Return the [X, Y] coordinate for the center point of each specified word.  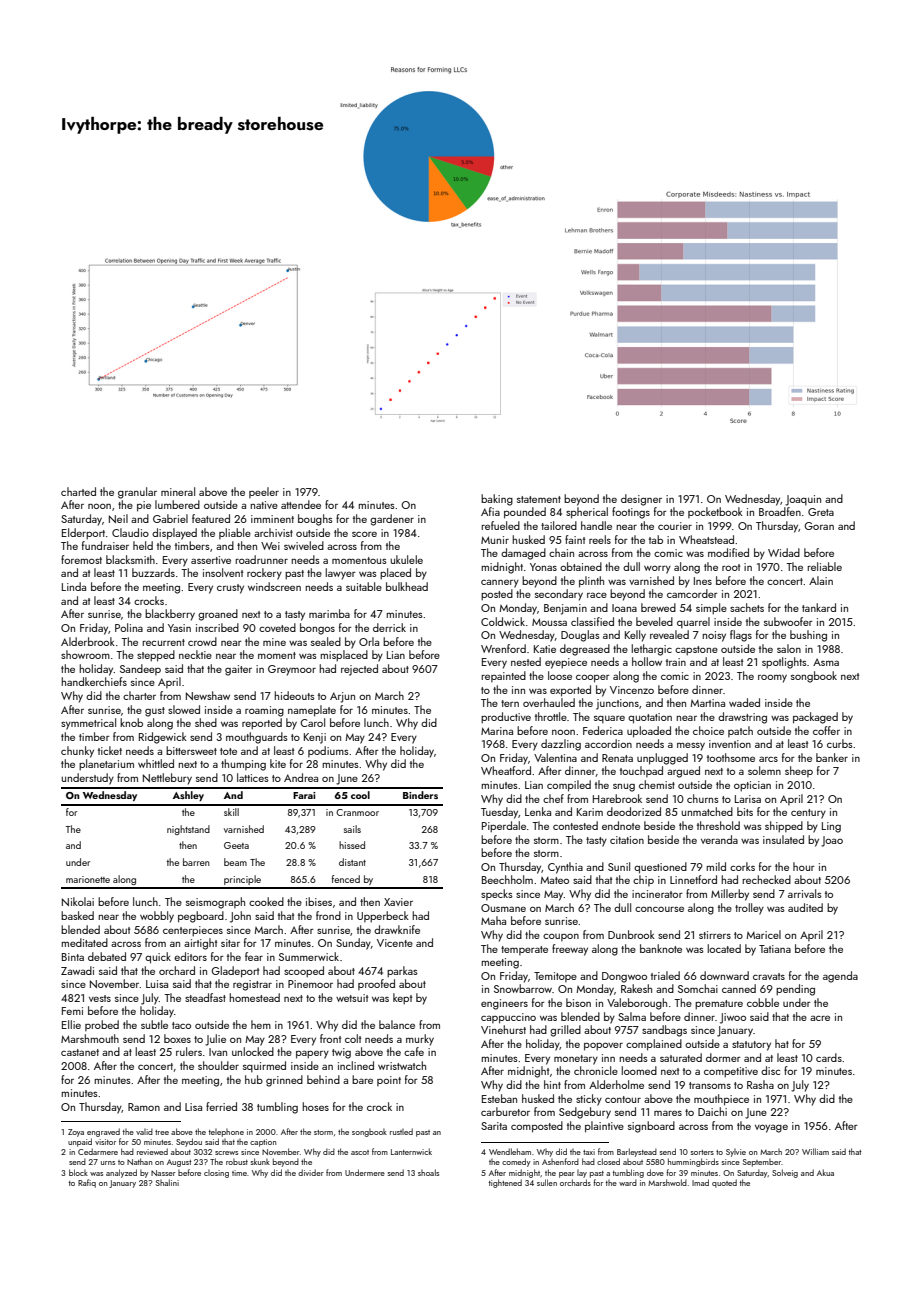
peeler [264, 492]
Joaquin [803, 500]
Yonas [543, 567]
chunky [77, 752]
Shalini [167, 1182]
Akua [825, 1172]
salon [789, 648]
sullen [547, 1182]
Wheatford [506, 770]
